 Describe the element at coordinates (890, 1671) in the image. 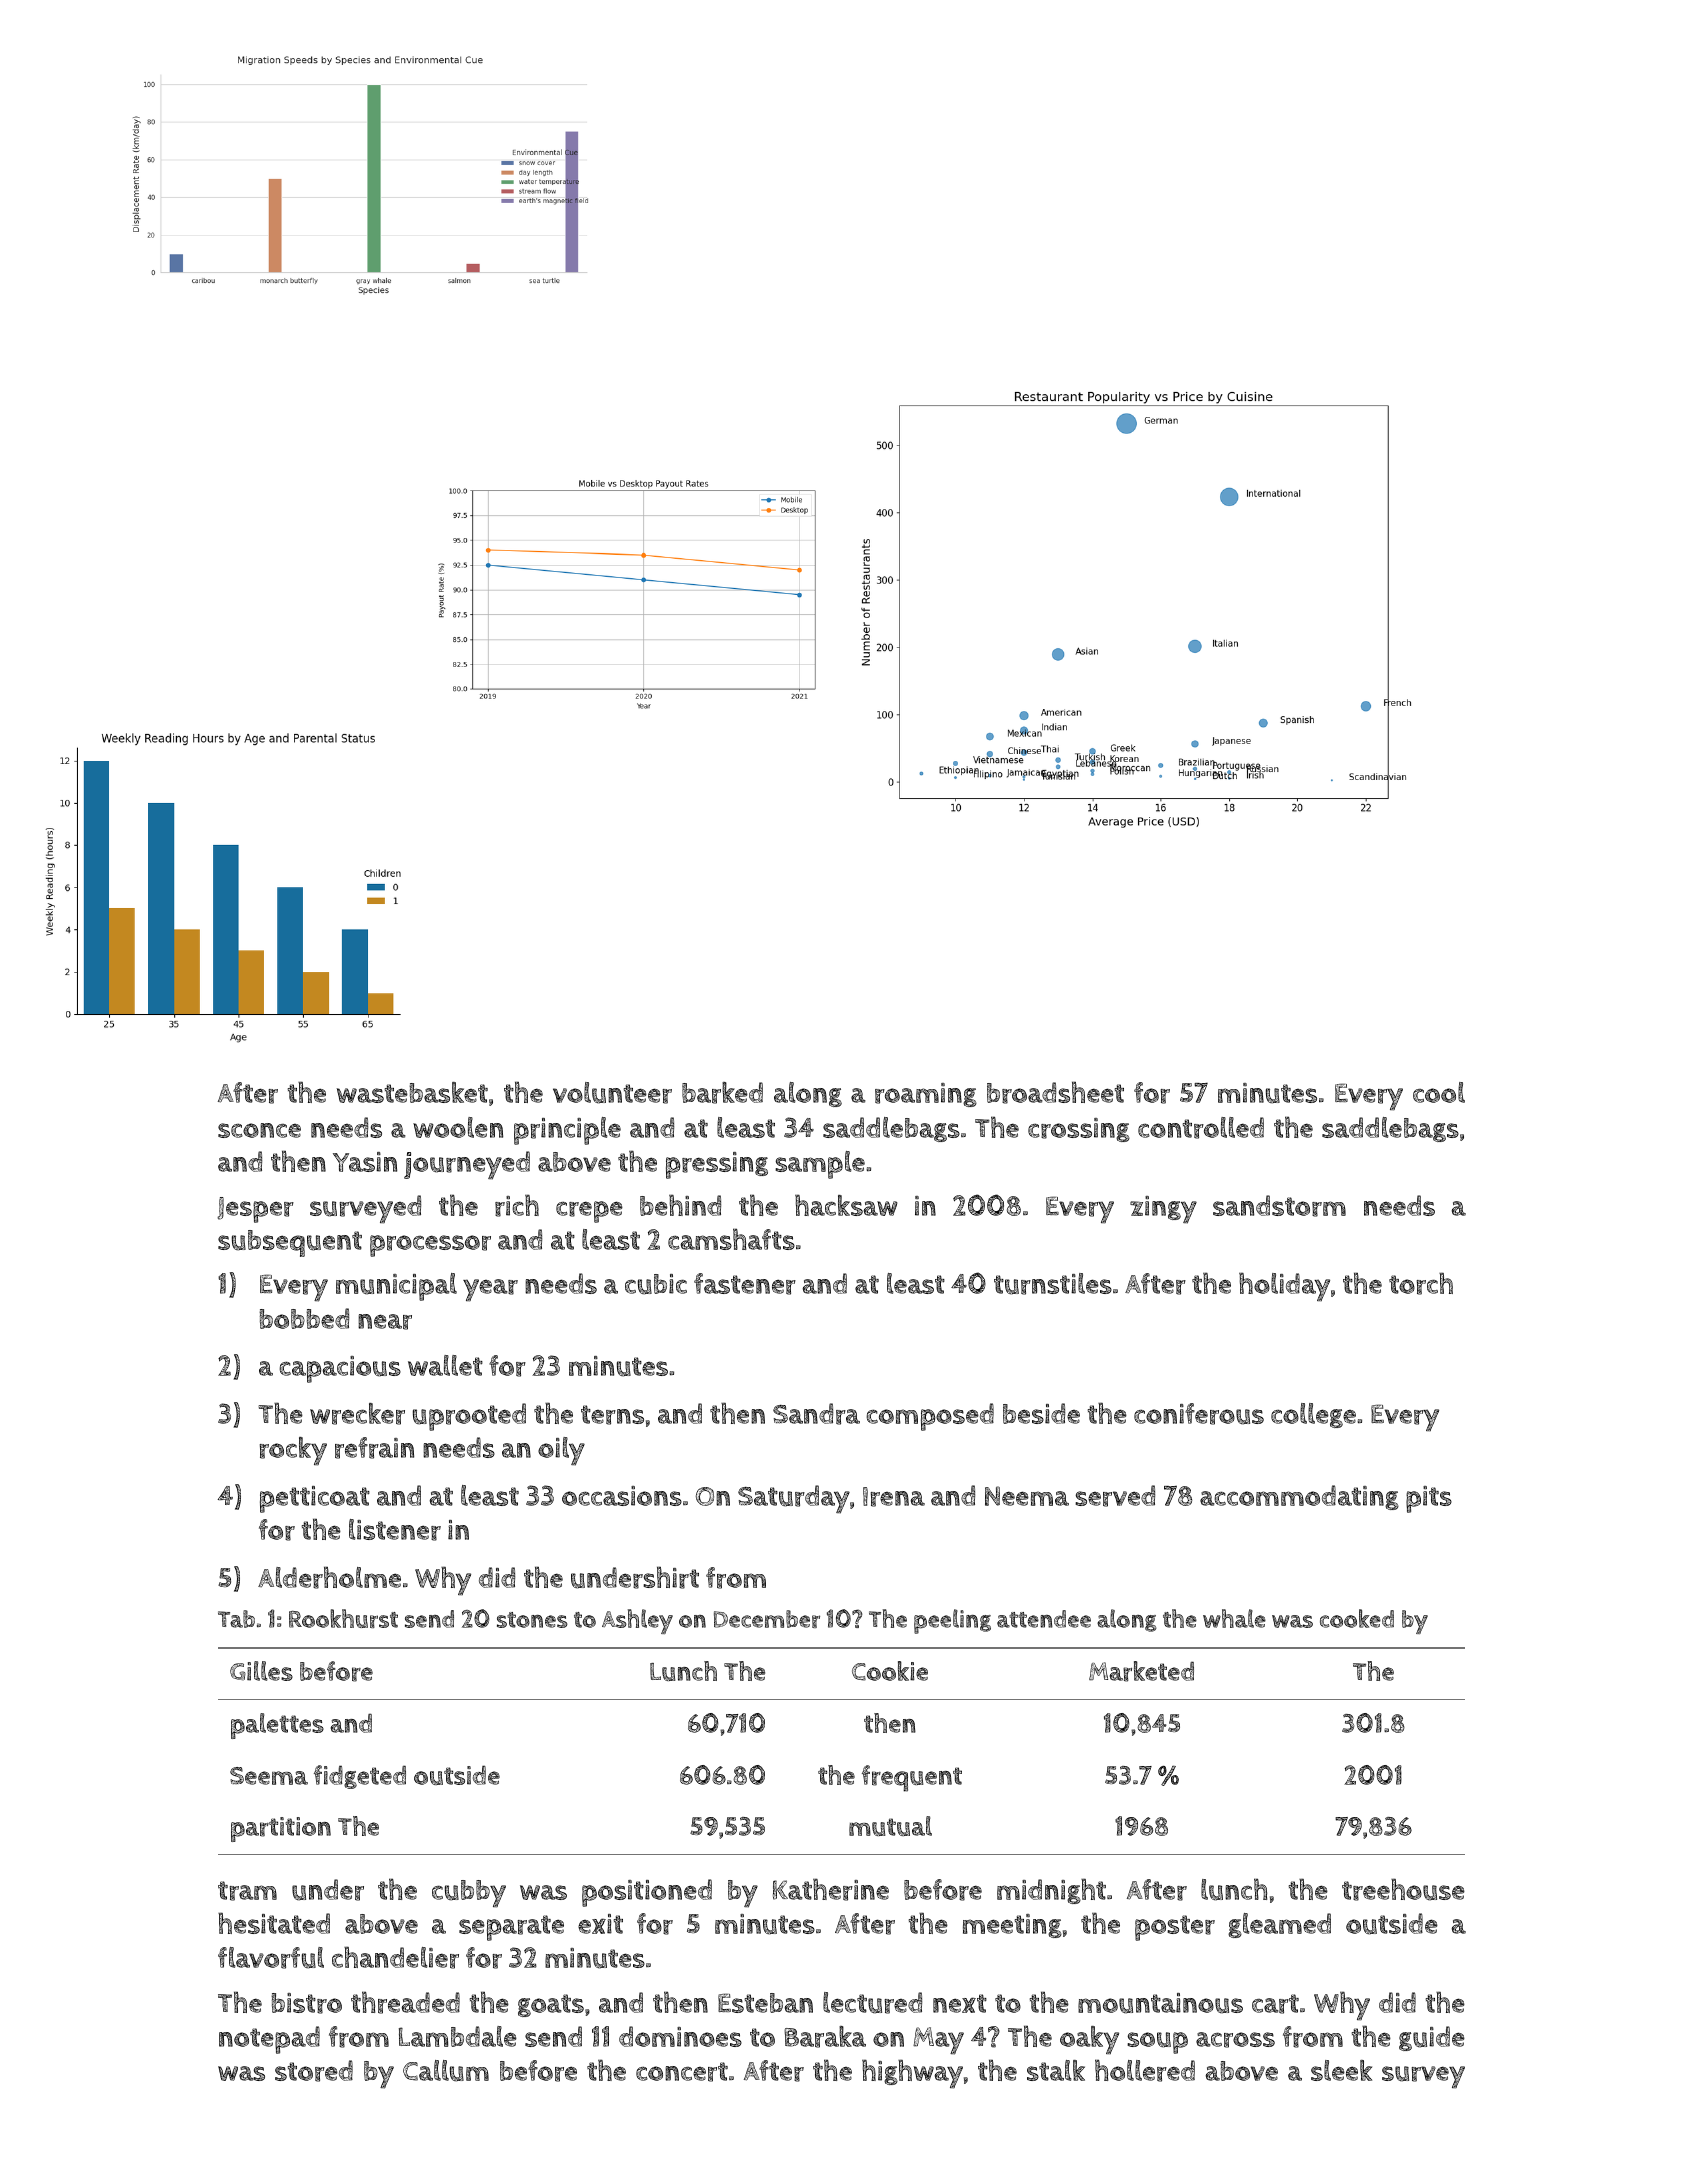

I see `Cookie` at that location.
